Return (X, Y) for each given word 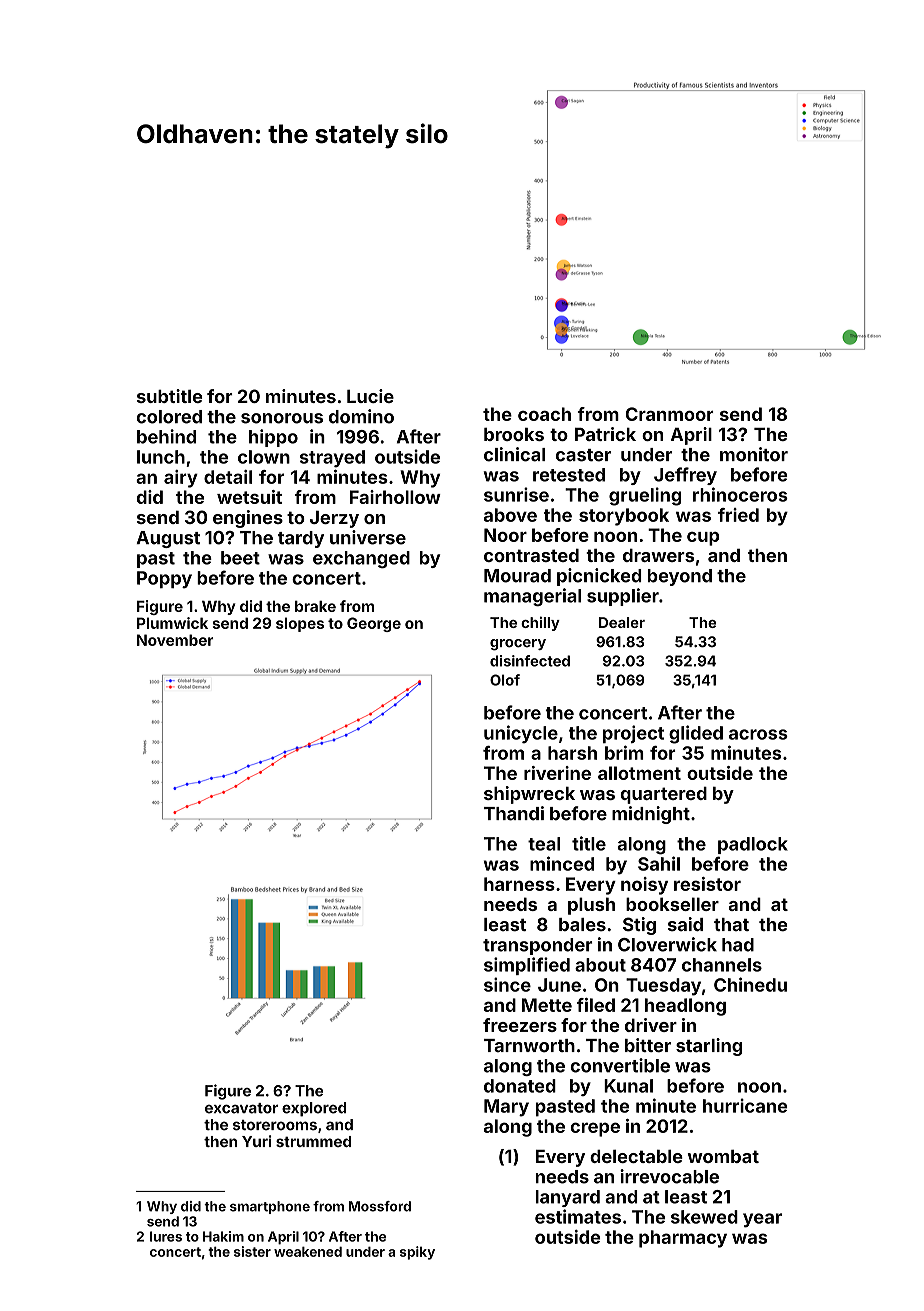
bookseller (672, 904)
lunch (161, 457)
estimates (578, 1216)
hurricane (745, 1105)
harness (519, 884)
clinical (514, 454)
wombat (723, 1156)
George (374, 624)
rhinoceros (740, 494)
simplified (527, 966)
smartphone (270, 1207)
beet (240, 558)
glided (696, 734)
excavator (241, 1108)
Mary (506, 1108)
